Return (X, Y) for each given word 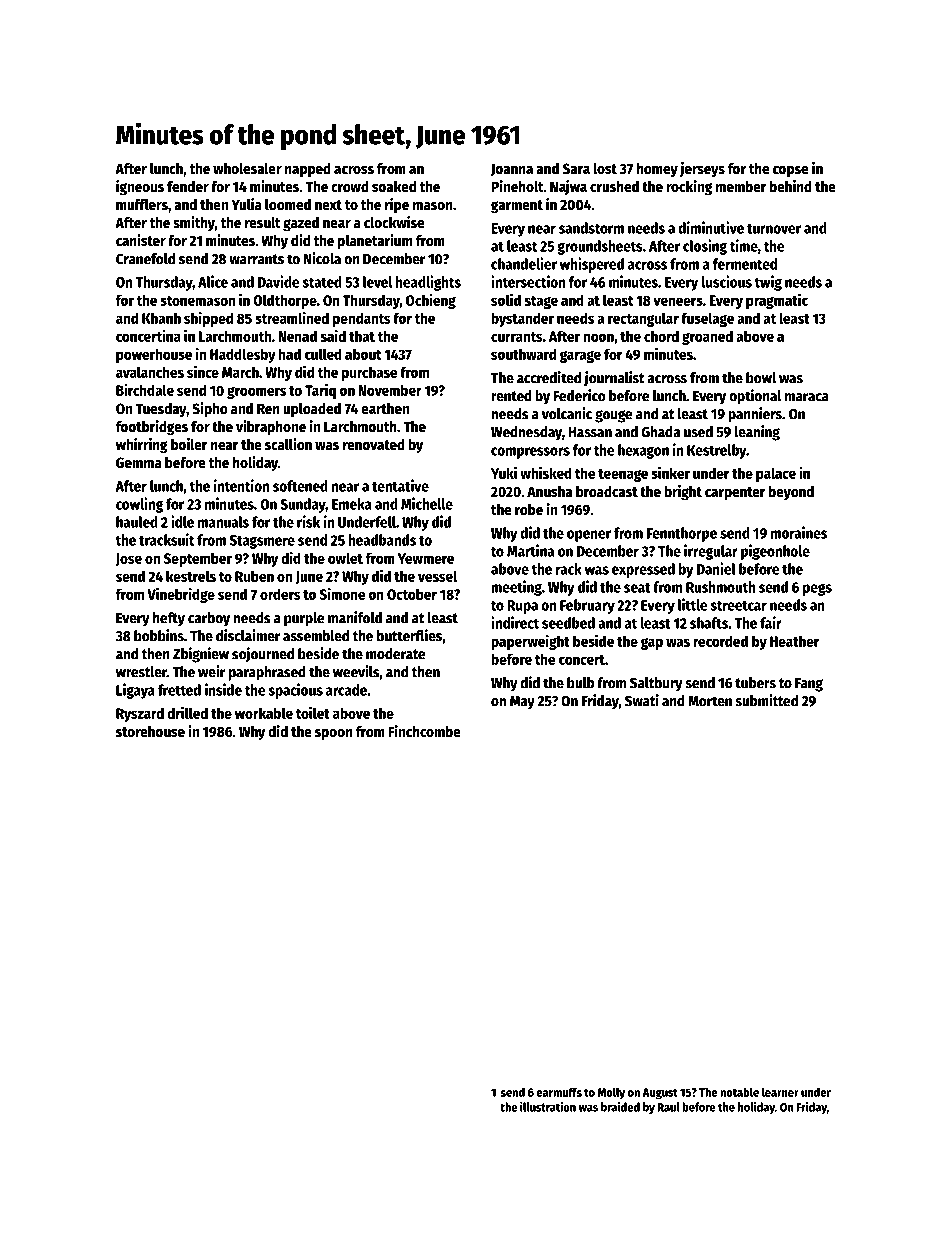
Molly (611, 1093)
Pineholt (517, 186)
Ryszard (140, 714)
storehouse (150, 731)
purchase (370, 373)
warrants (256, 259)
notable (739, 1092)
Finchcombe (424, 731)
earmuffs (559, 1092)
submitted (767, 700)
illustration (548, 1107)
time (744, 245)
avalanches (150, 372)
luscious (727, 281)
